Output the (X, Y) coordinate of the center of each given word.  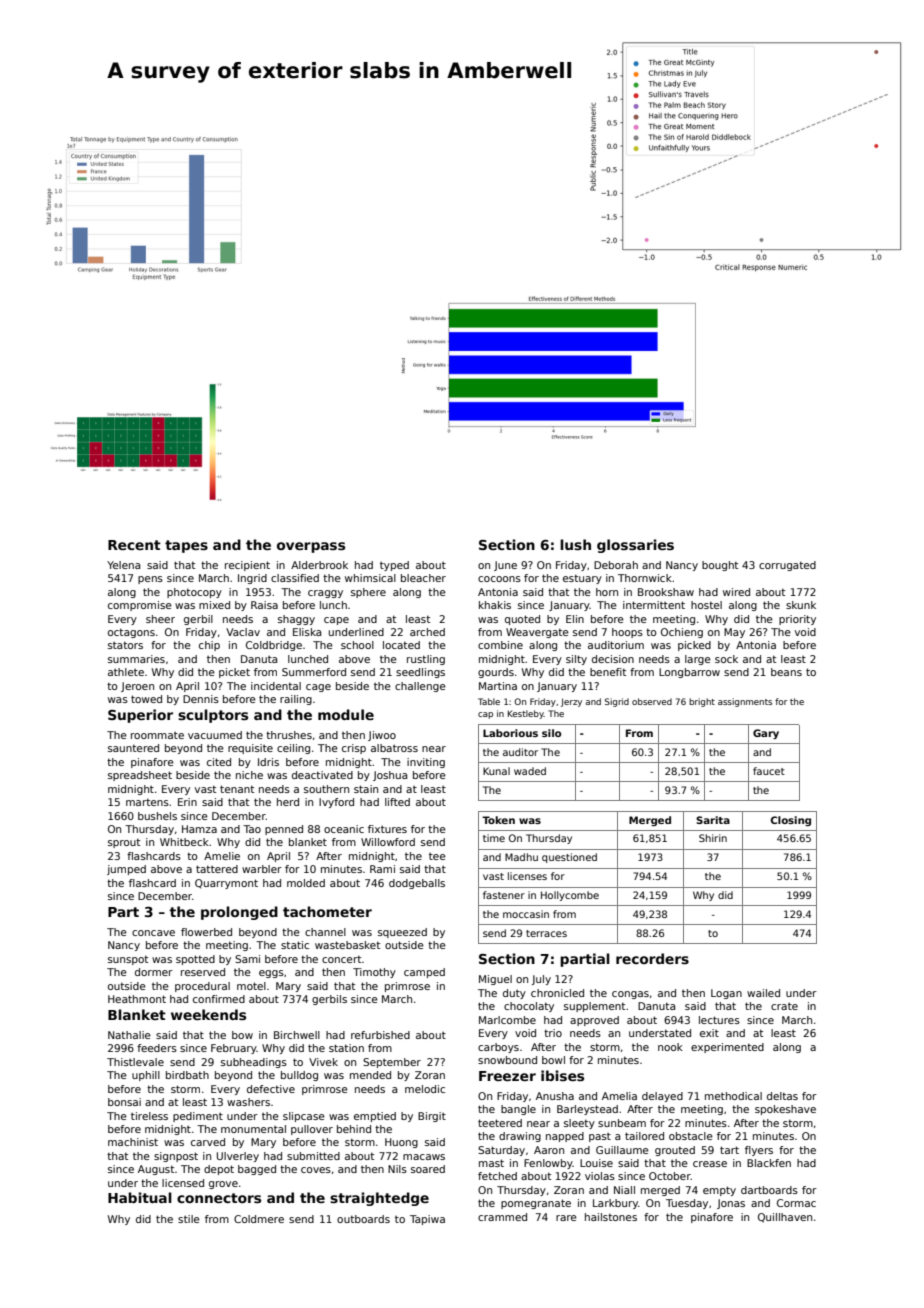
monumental (253, 1129)
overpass (311, 547)
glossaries (635, 546)
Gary (766, 734)
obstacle (691, 1136)
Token (498, 820)
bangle (518, 1110)
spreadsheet (140, 776)
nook (670, 1047)
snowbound (507, 1060)
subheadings (254, 1063)
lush (575, 544)
